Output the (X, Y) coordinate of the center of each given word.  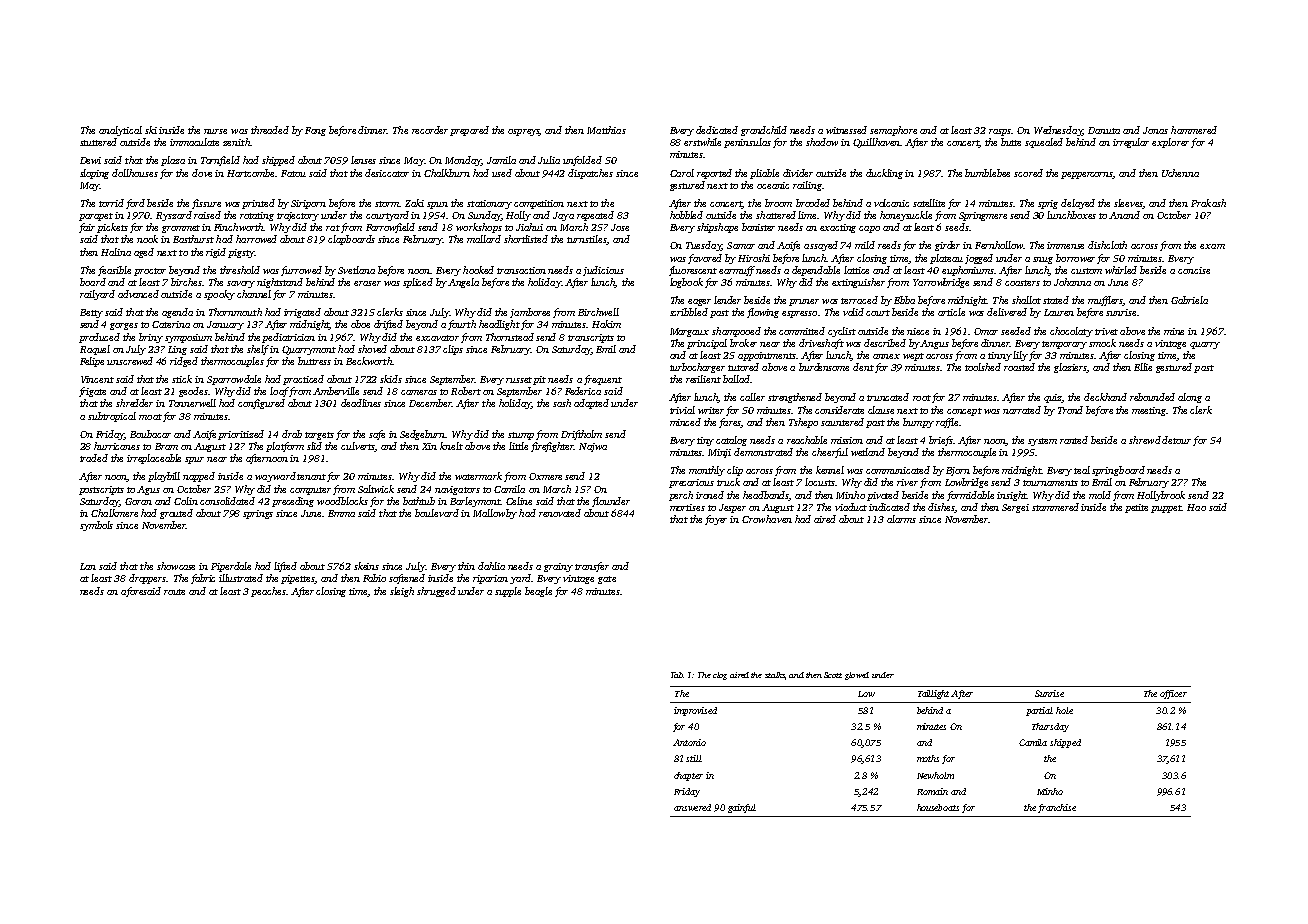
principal (707, 344)
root (922, 398)
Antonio (689, 742)
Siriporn (308, 204)
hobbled (686, 215)
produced (99, 338)
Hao (1196, 507)
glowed (857, 676)
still (694, 758)
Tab (677, 675)
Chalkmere (114, 513)
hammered (1194, 130)
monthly (707, 471)
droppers (148, 579)
